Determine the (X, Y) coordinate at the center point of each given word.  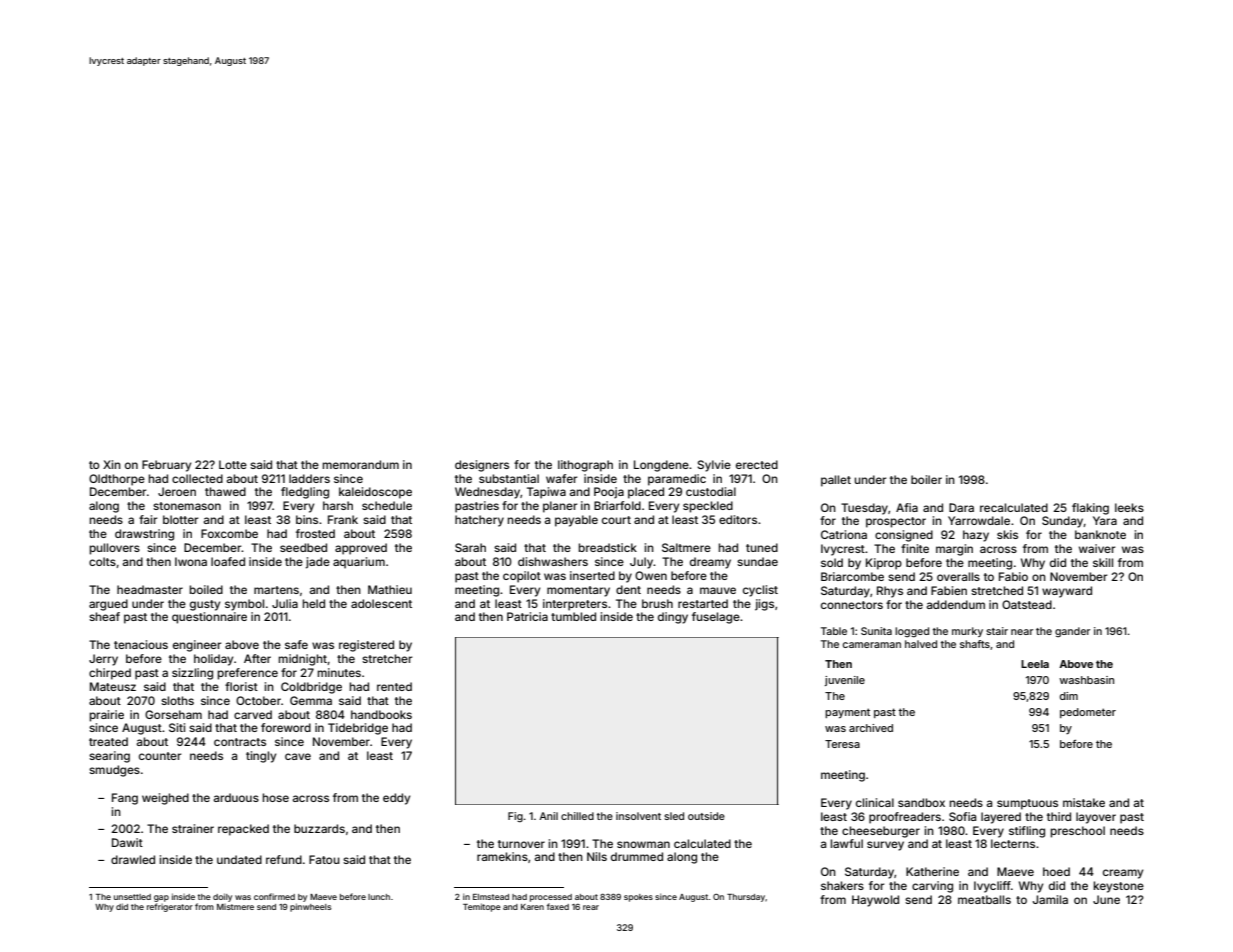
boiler (926, 479)
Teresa (842, 744)
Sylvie (714, 466)
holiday (213, 660)
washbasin (1086, 680)
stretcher (387, 658)
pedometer (1088, 713)
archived (871, 728)
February (166, 466)
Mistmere (235, 907)
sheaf (104, 616)
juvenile (845, 681)
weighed (165, 799)
